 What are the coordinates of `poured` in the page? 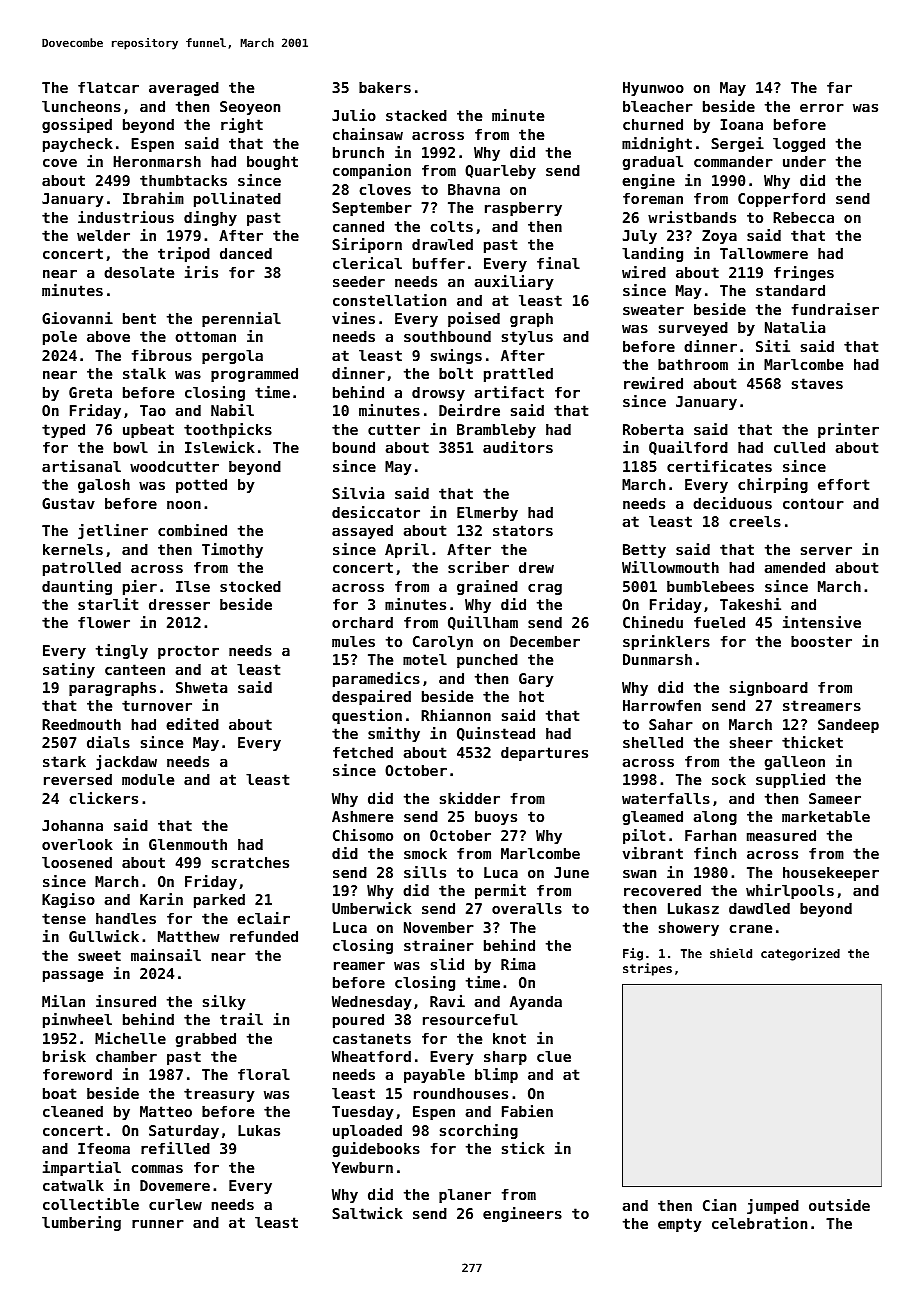 It's located at (358, 1021).
